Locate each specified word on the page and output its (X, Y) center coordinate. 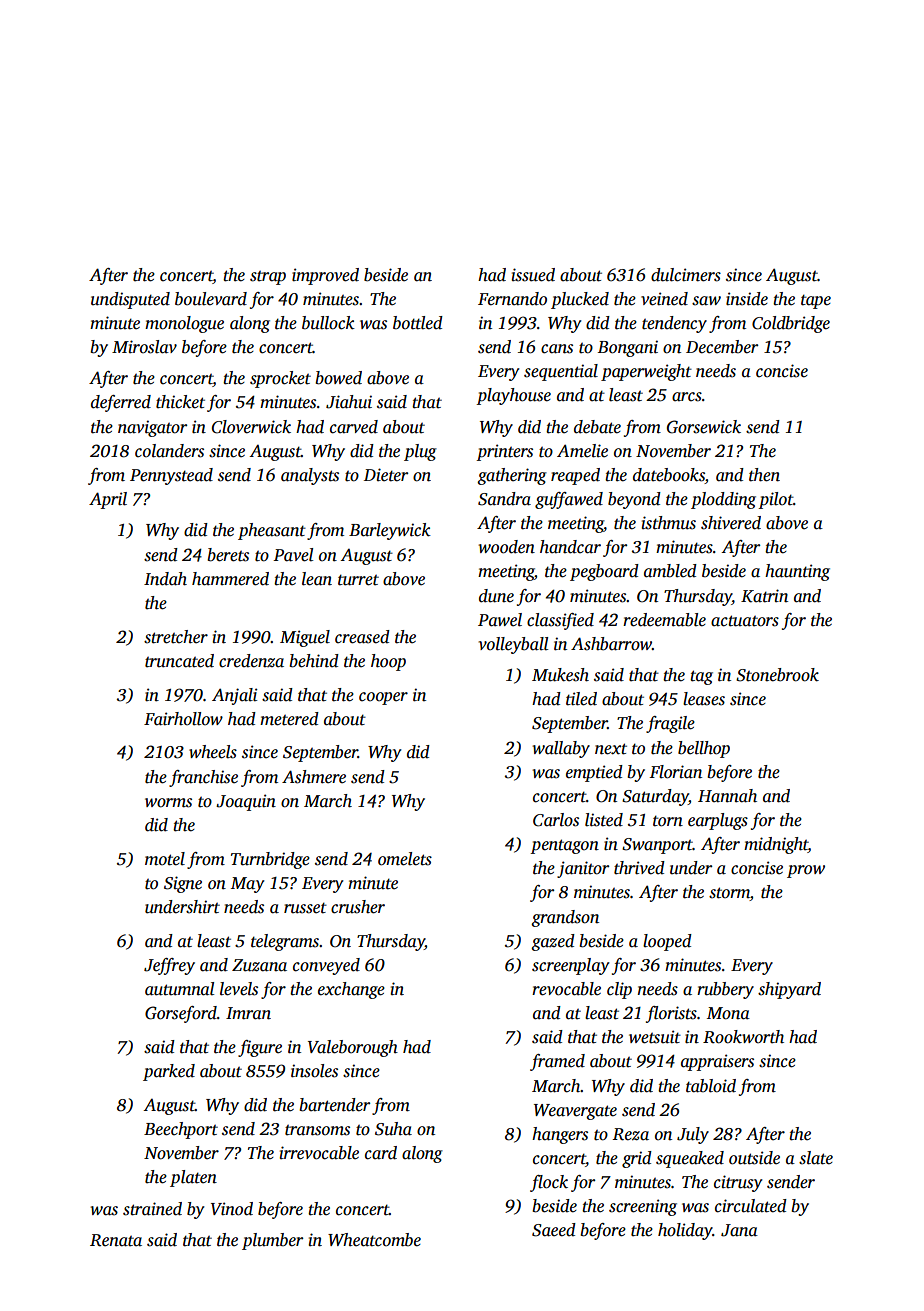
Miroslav (144, 347)
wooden (506, 547)
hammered (230, 579)
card (381, 1153)
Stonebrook (777, 675)
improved (325, 276)
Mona (728, 1013)
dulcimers (686, 275)
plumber (272, 1241)
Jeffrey (169, 966)
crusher (358, 907)
